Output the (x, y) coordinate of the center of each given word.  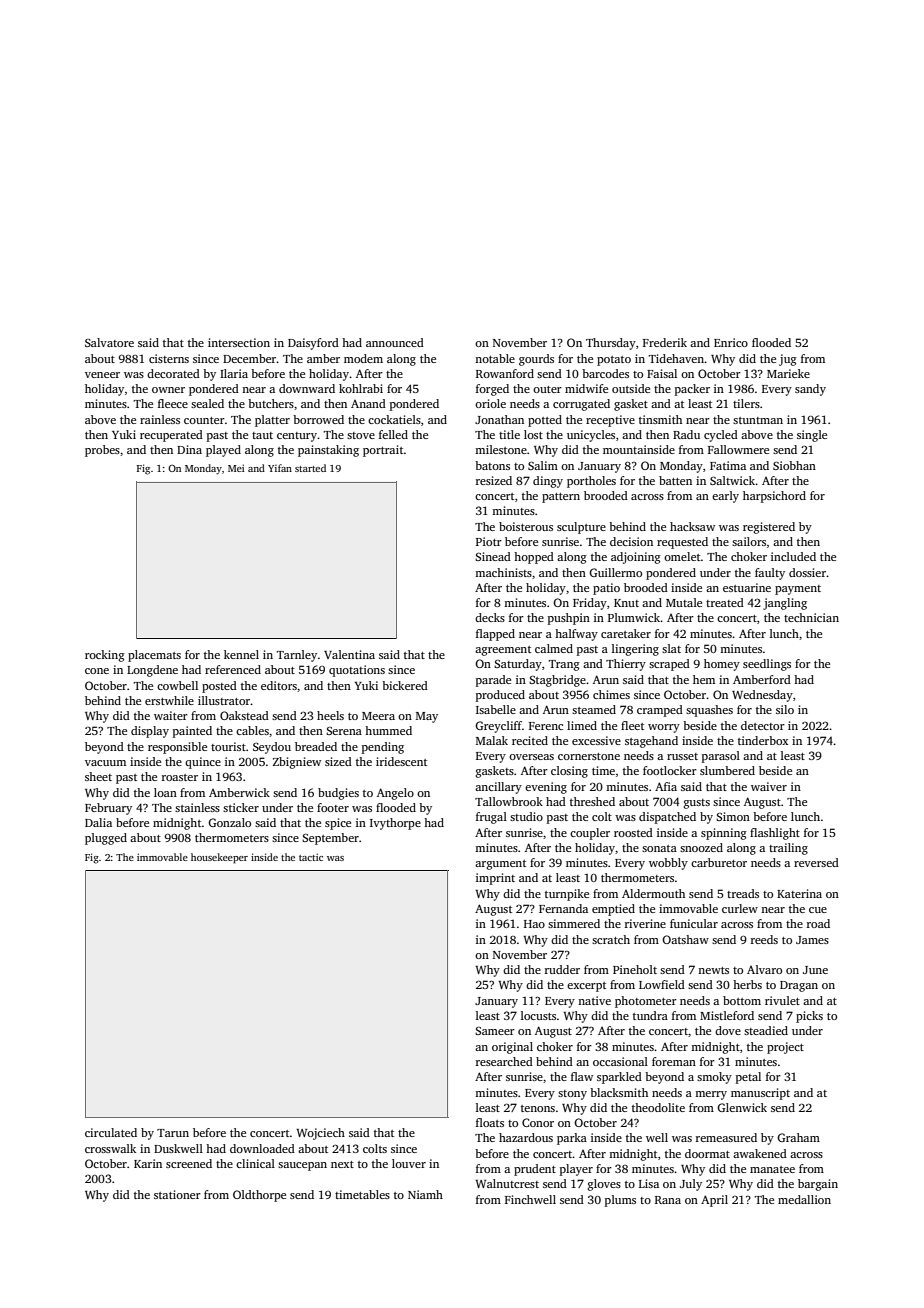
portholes (591, 482)
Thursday (611, 344)
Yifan (280, 468)
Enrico (731, 342)
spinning (724, 834)
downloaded (262, 1148)
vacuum (105, 763)
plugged (106, 839)
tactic (311, 857)
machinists (503, 572)
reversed (816, 862)
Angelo (395, 794)
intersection (239, 342)
